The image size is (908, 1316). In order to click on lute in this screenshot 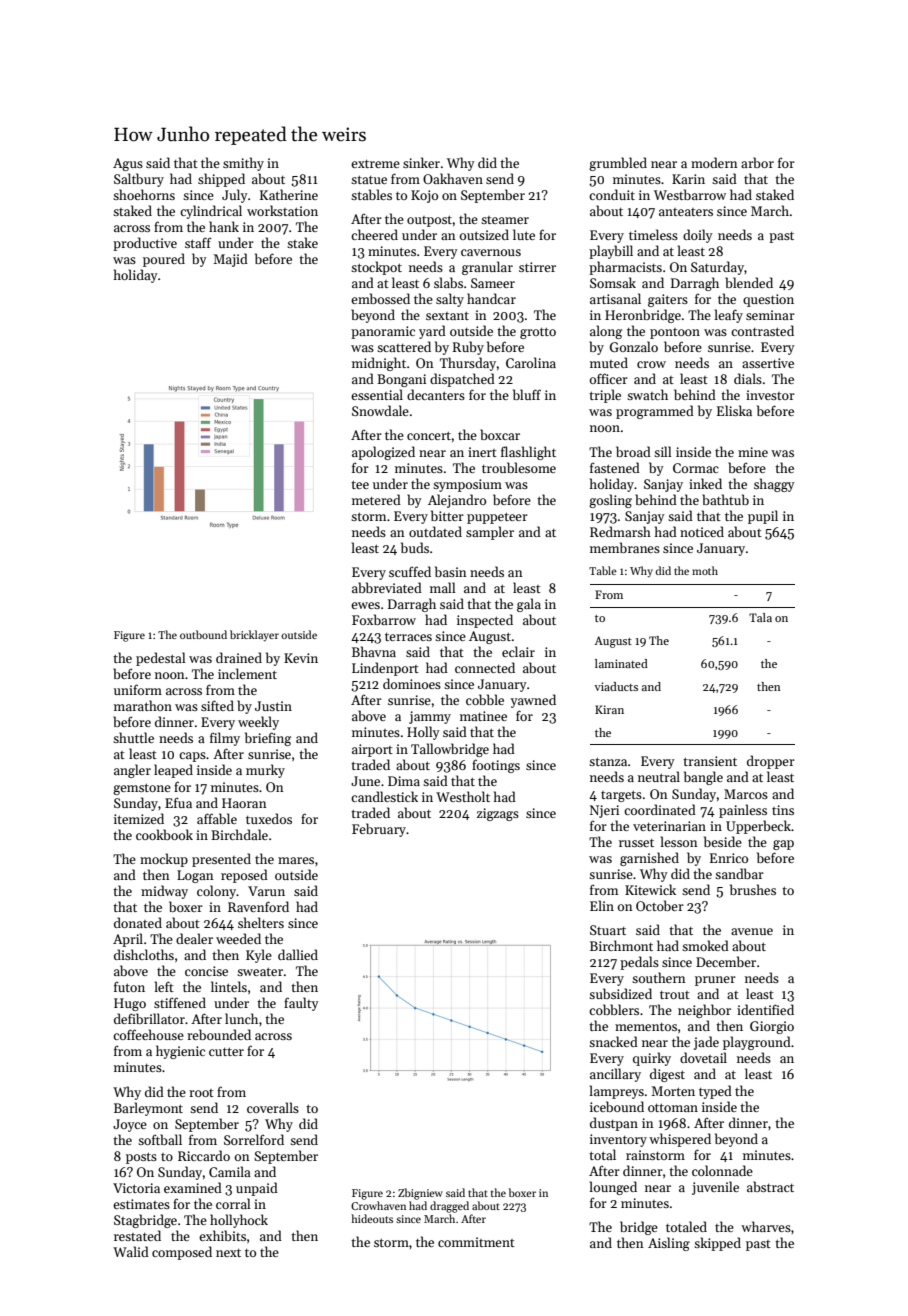, I will do `click(524, 234)`.
